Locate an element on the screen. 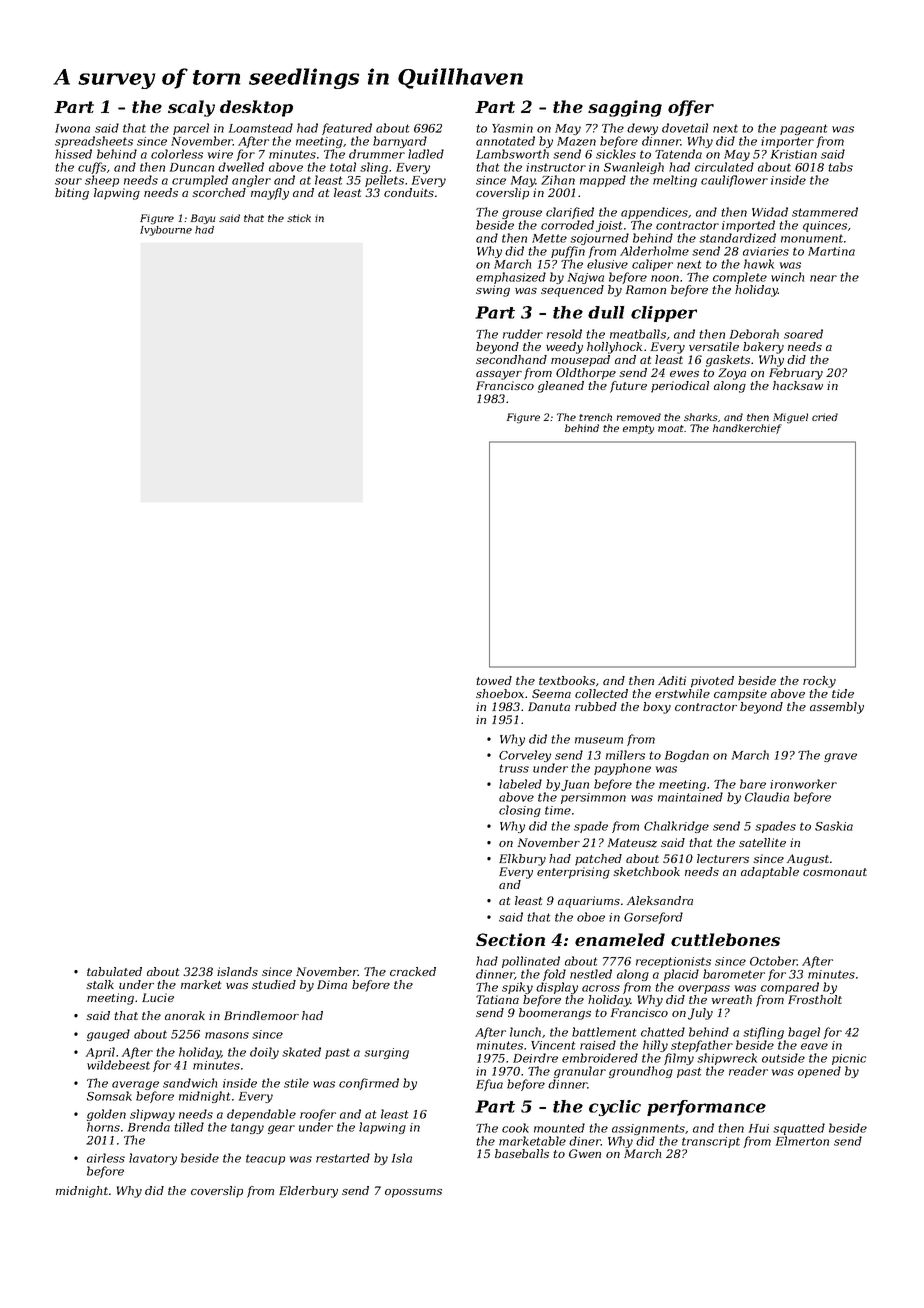 Image resolution: width=924 pixels, height=1308 pixels. appendices is located at coordinates (654, 213).
